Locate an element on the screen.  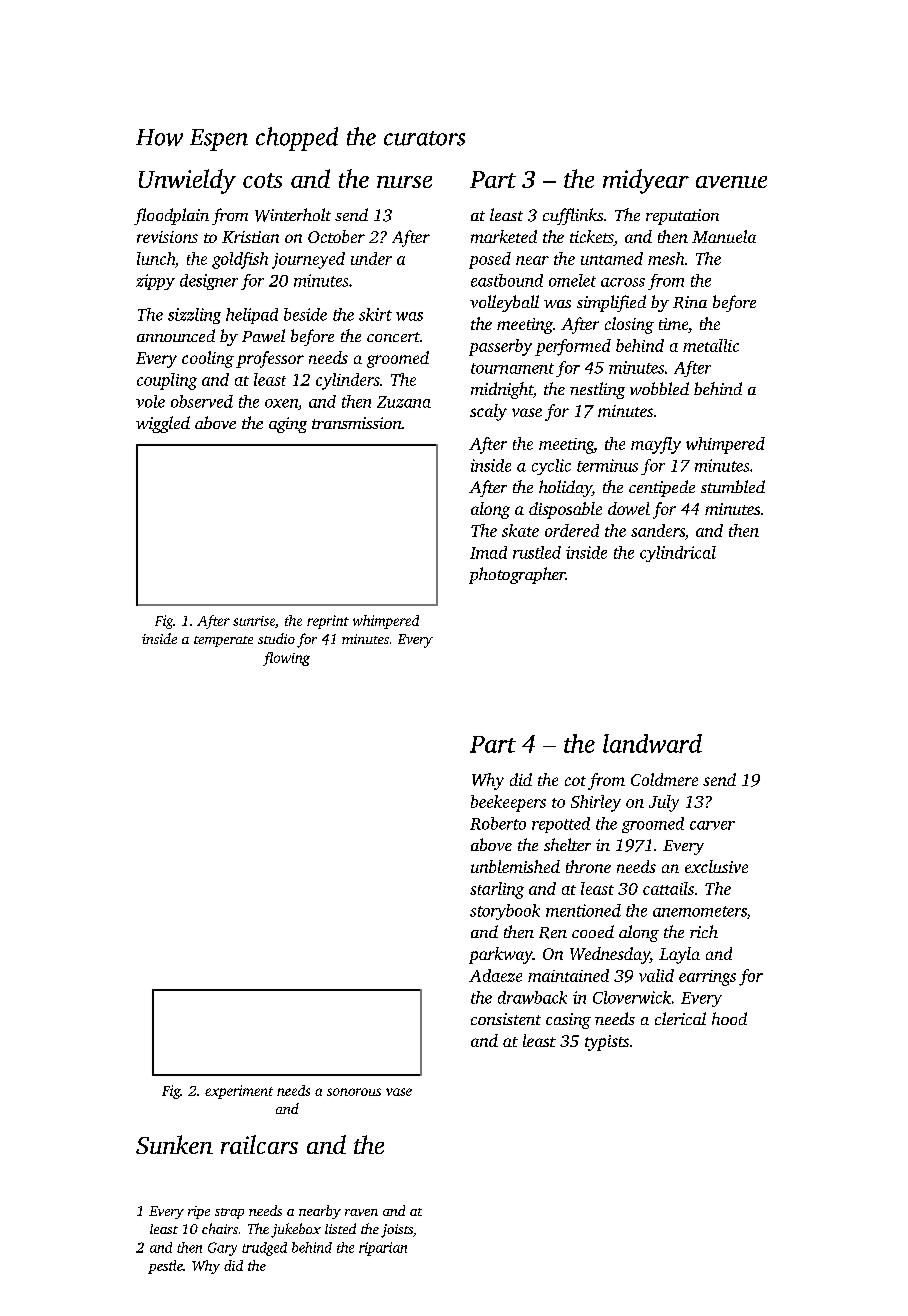
Sunken is located at coordinates (174, 1144).
